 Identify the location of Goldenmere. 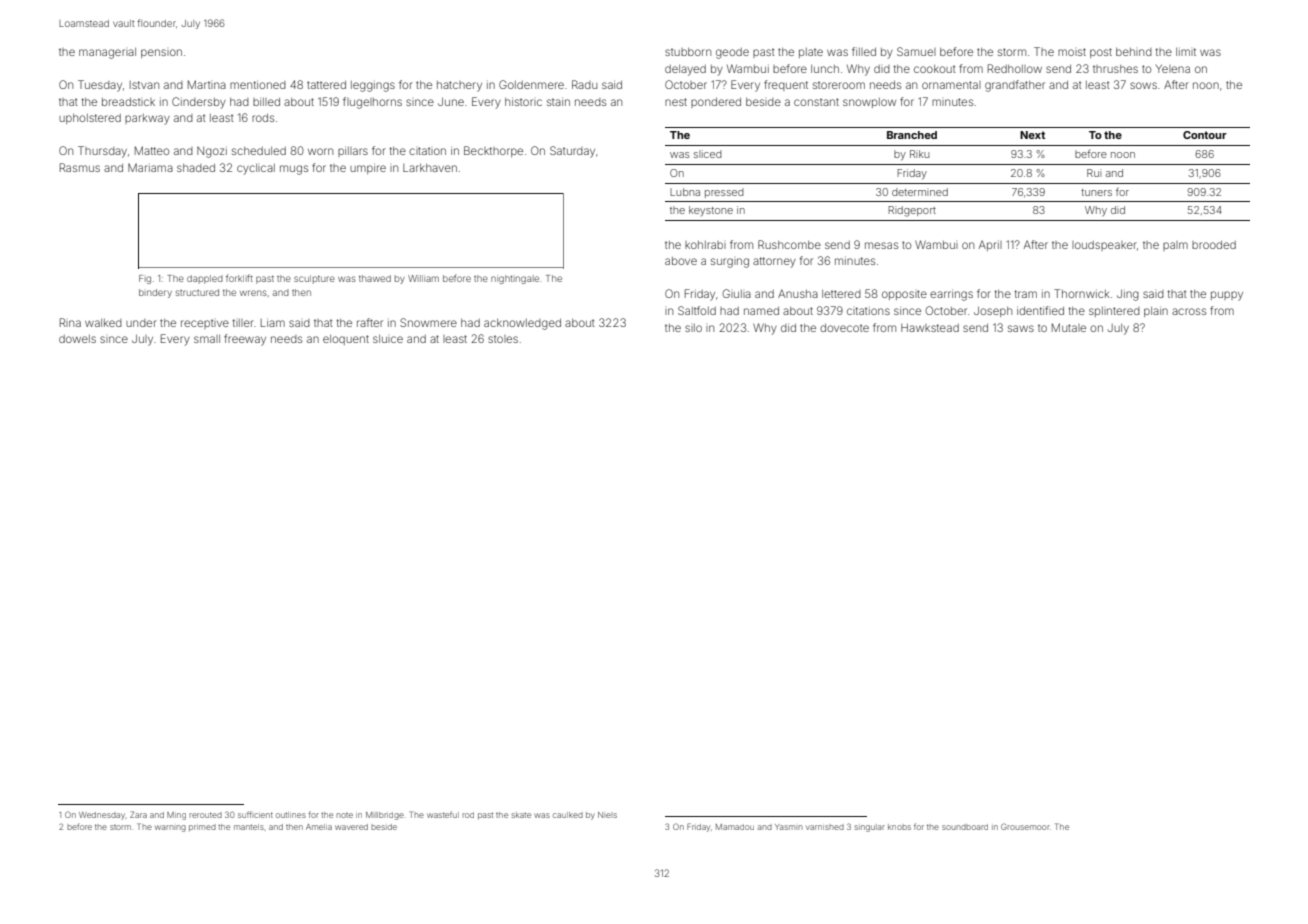
(531, 84).
